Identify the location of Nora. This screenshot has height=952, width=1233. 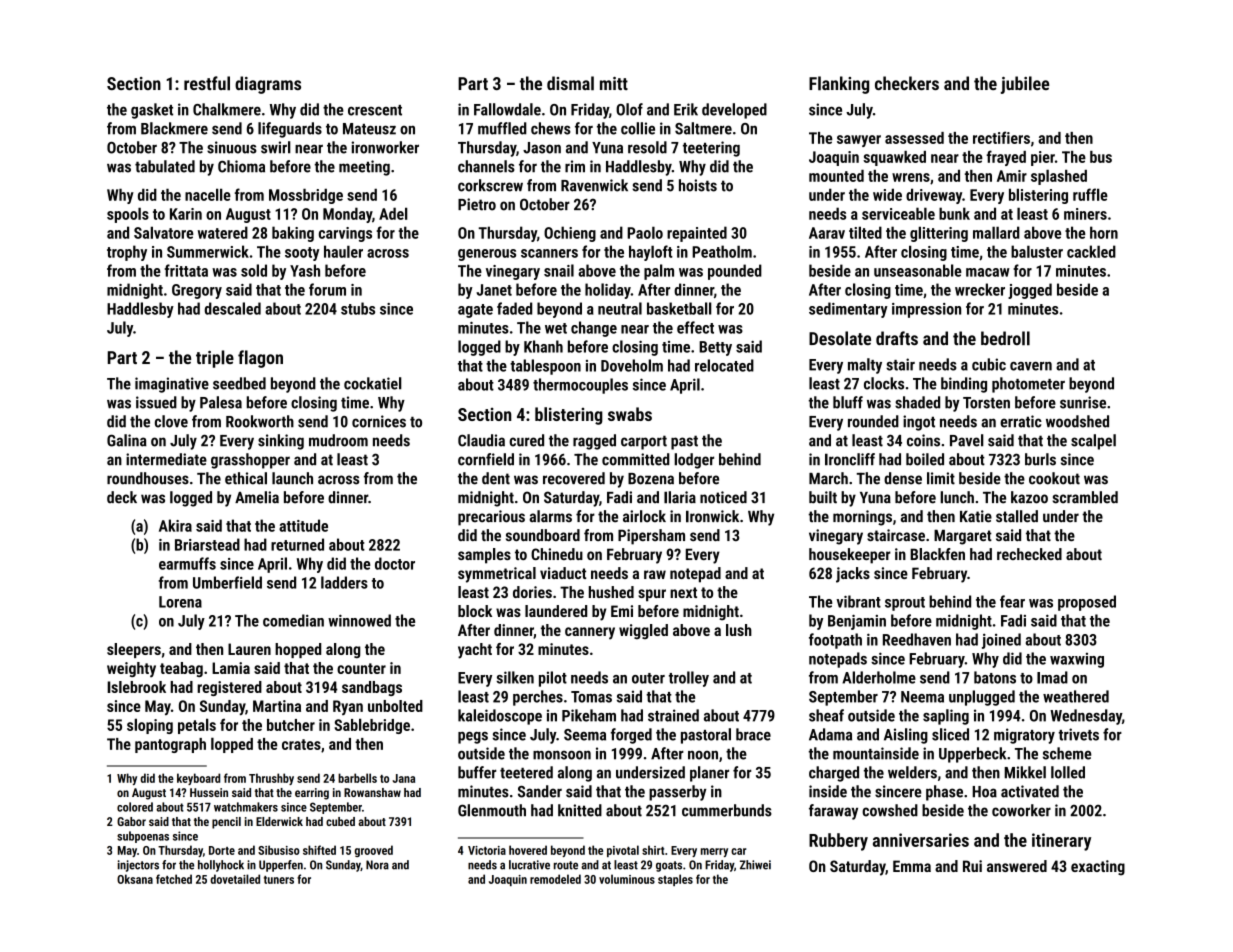
(377, 865).
